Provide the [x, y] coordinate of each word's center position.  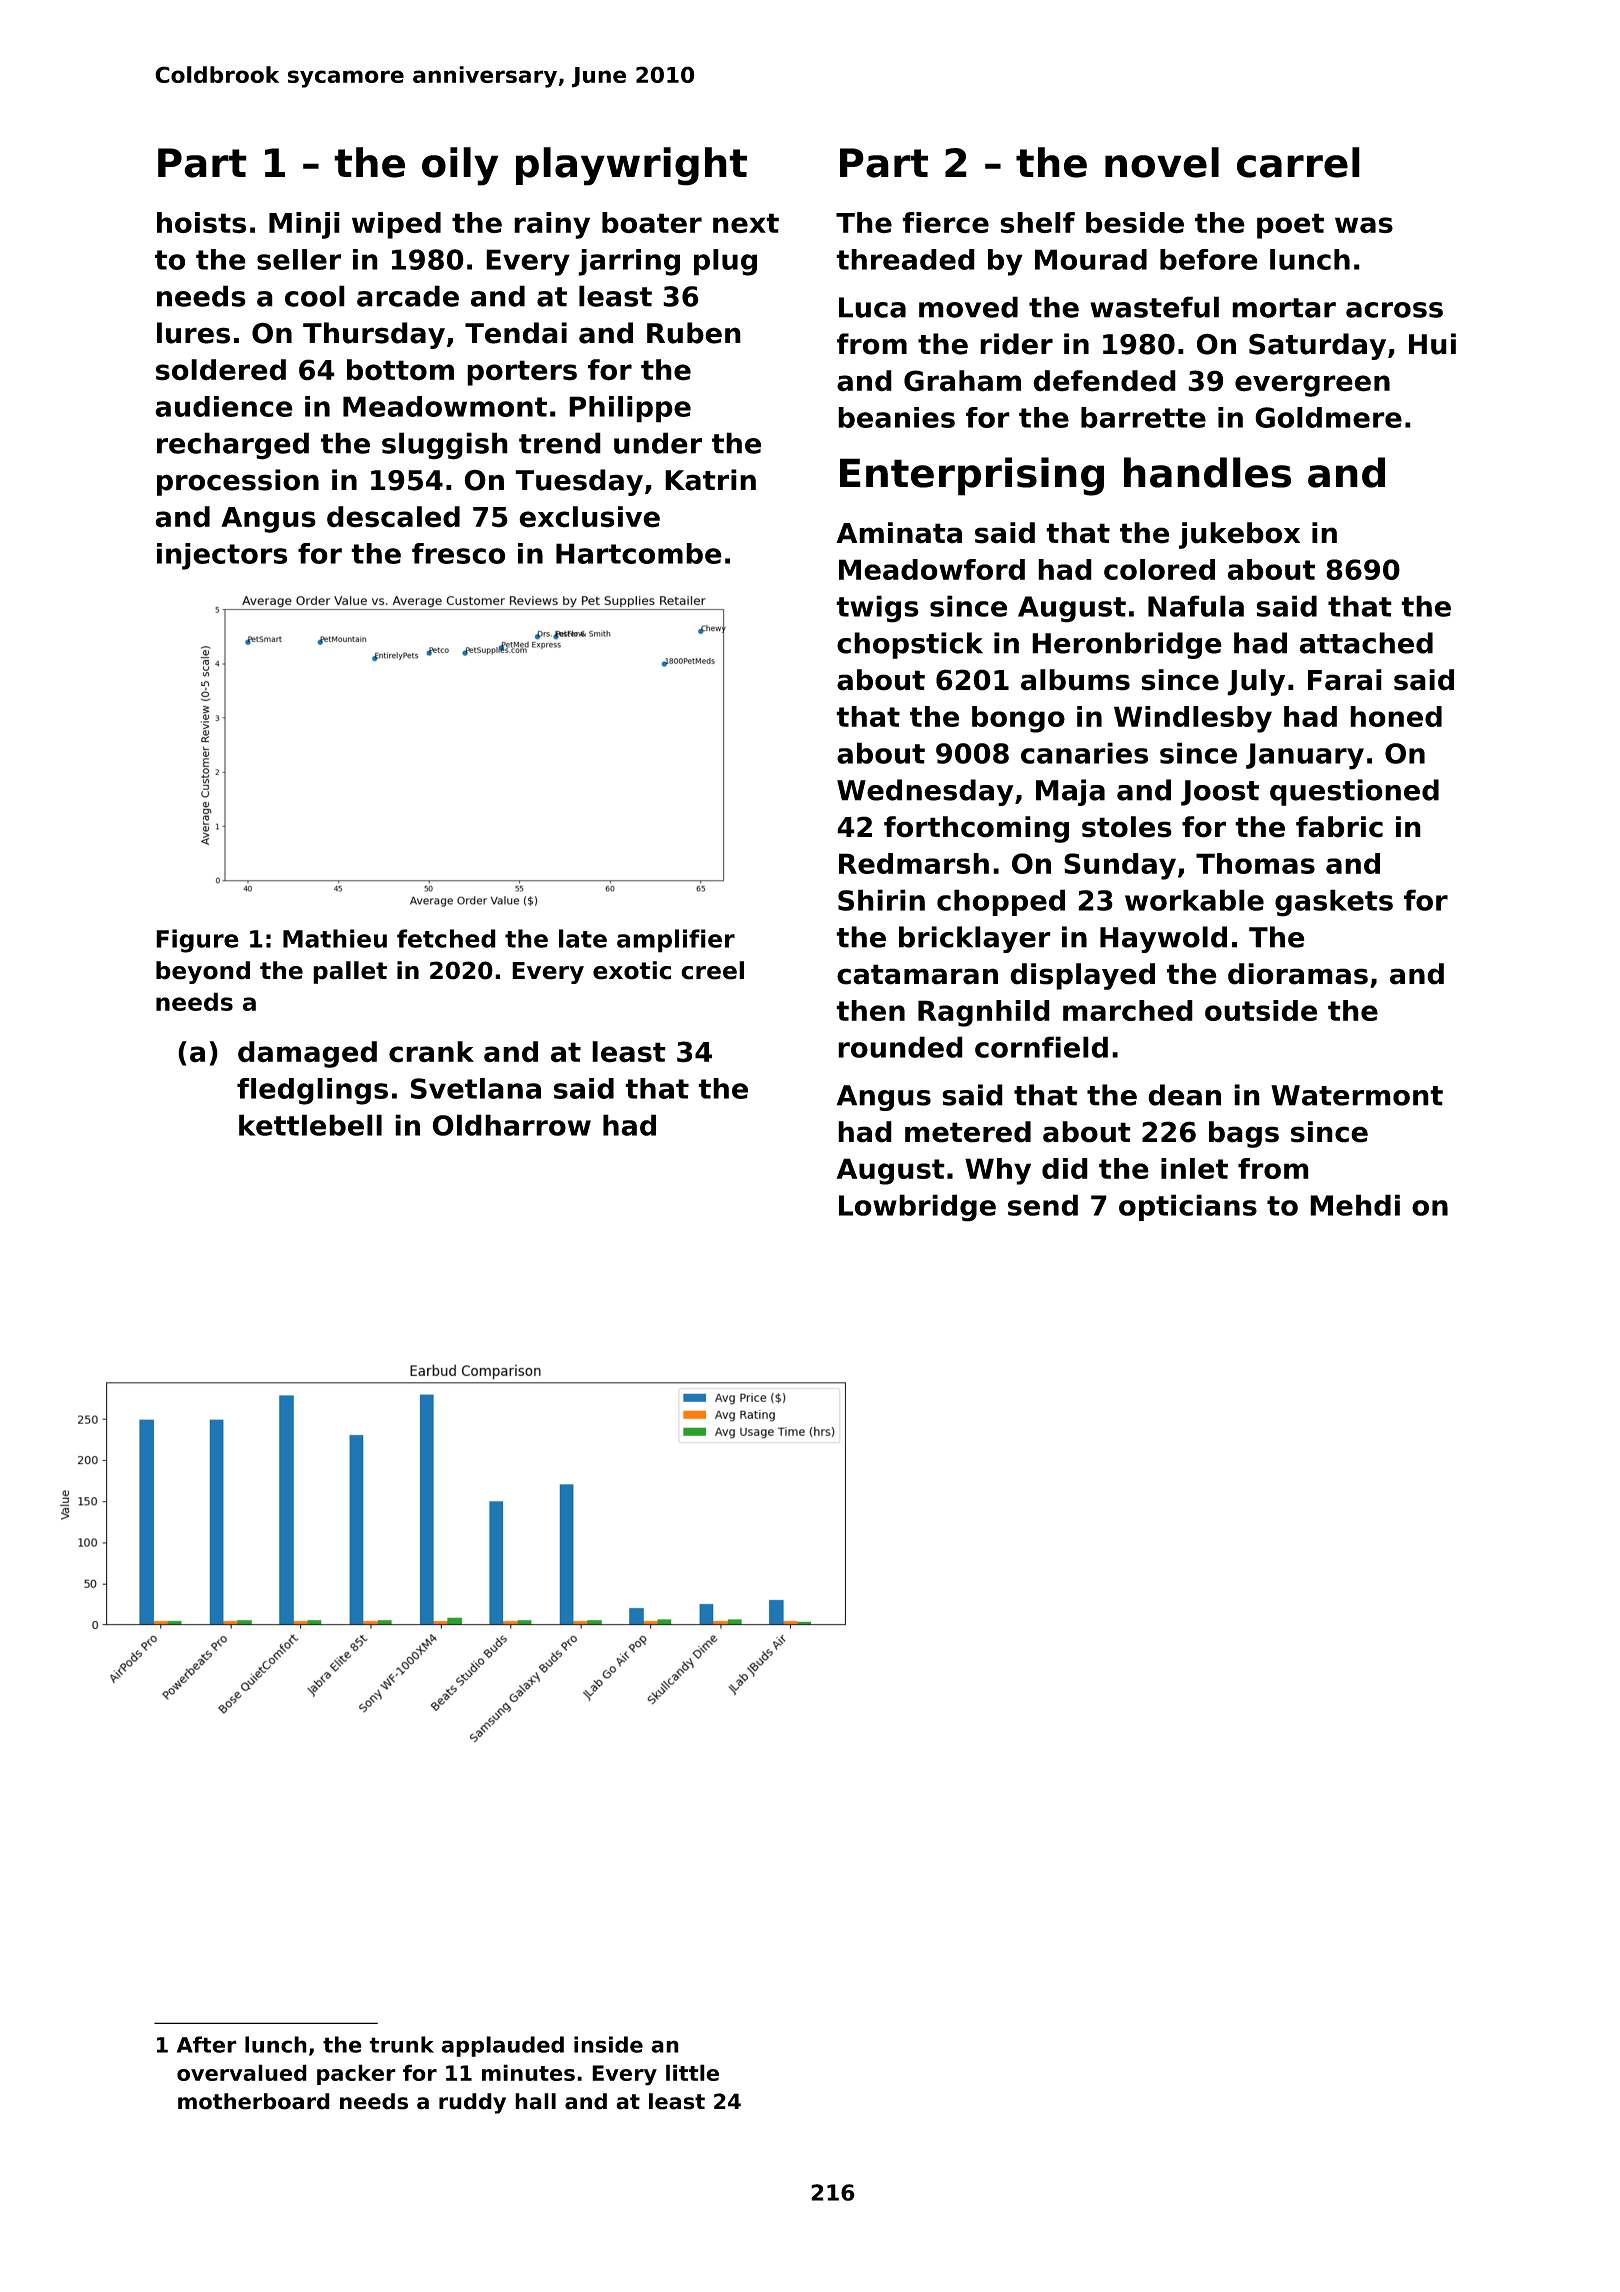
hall [535, 2101]
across [1394, 310]
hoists [201, 223]
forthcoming [976, 829]
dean [1184, 1095]
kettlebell [310, 1125]
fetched [446, 938]
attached [1366, 643]
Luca [872, 307]
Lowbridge [917, 1208]
